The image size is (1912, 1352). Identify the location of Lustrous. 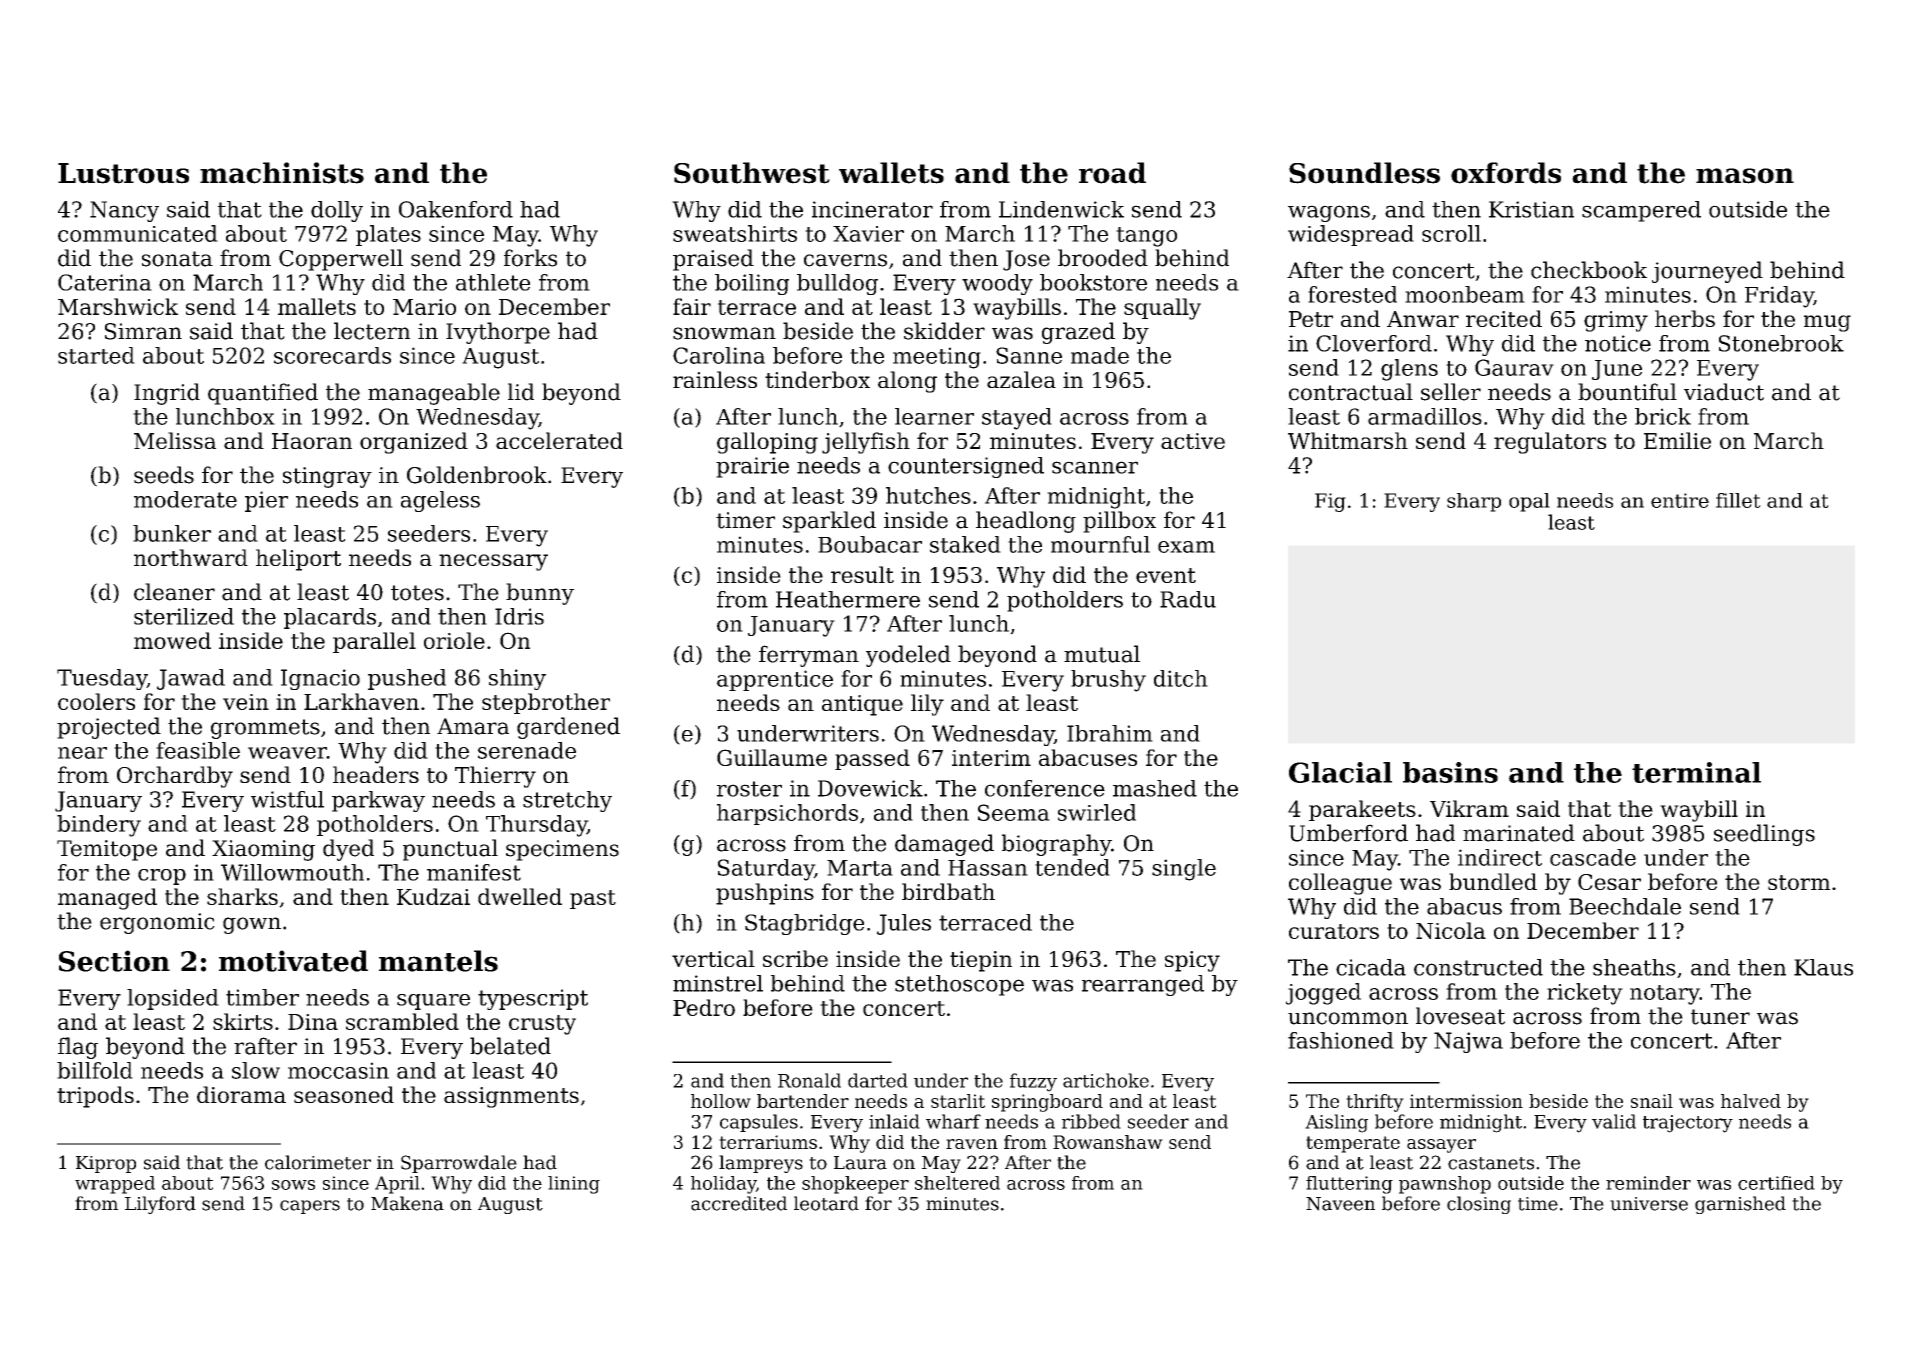
(123, 173).
